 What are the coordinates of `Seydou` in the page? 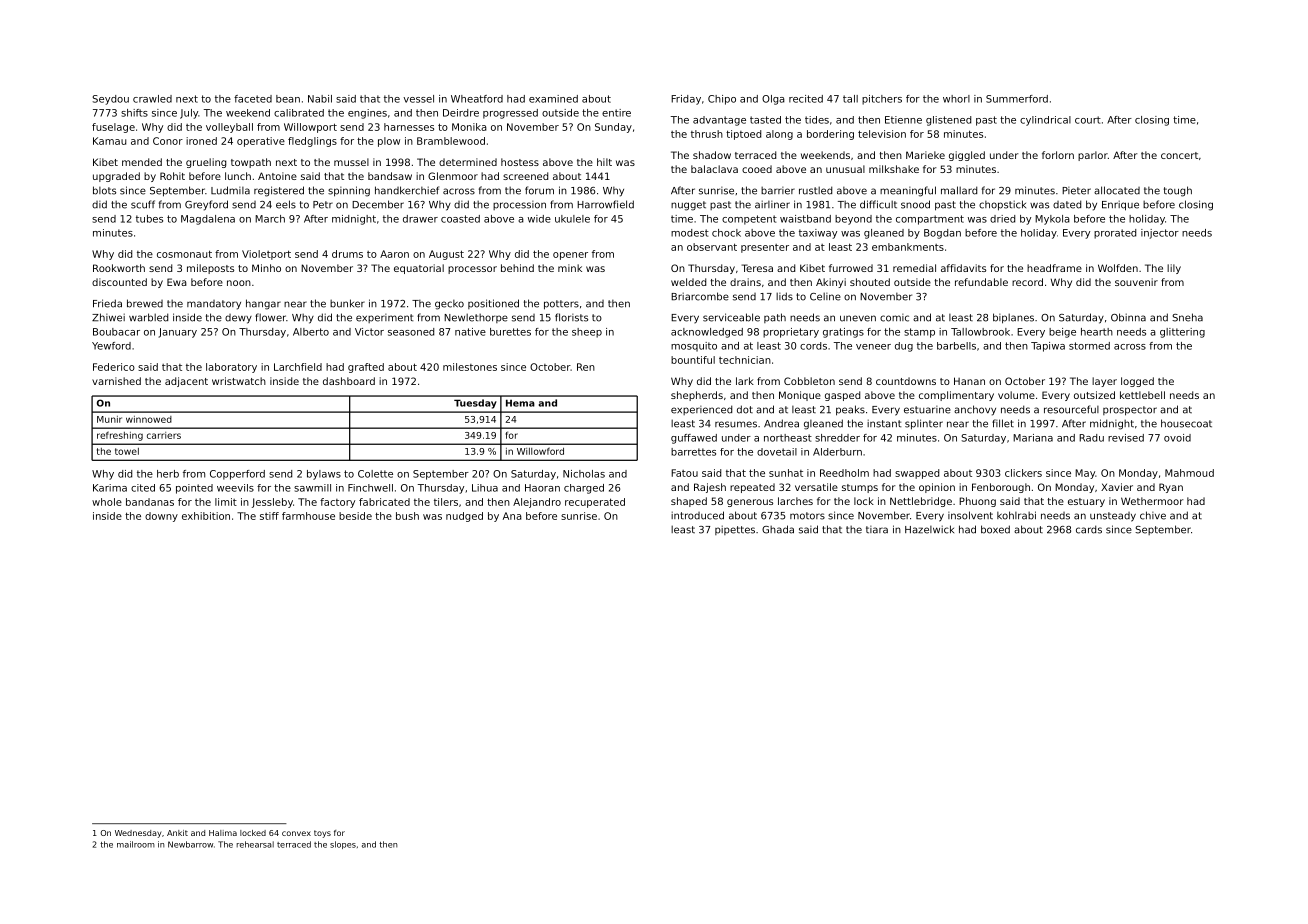 It's located at (110, 100).
